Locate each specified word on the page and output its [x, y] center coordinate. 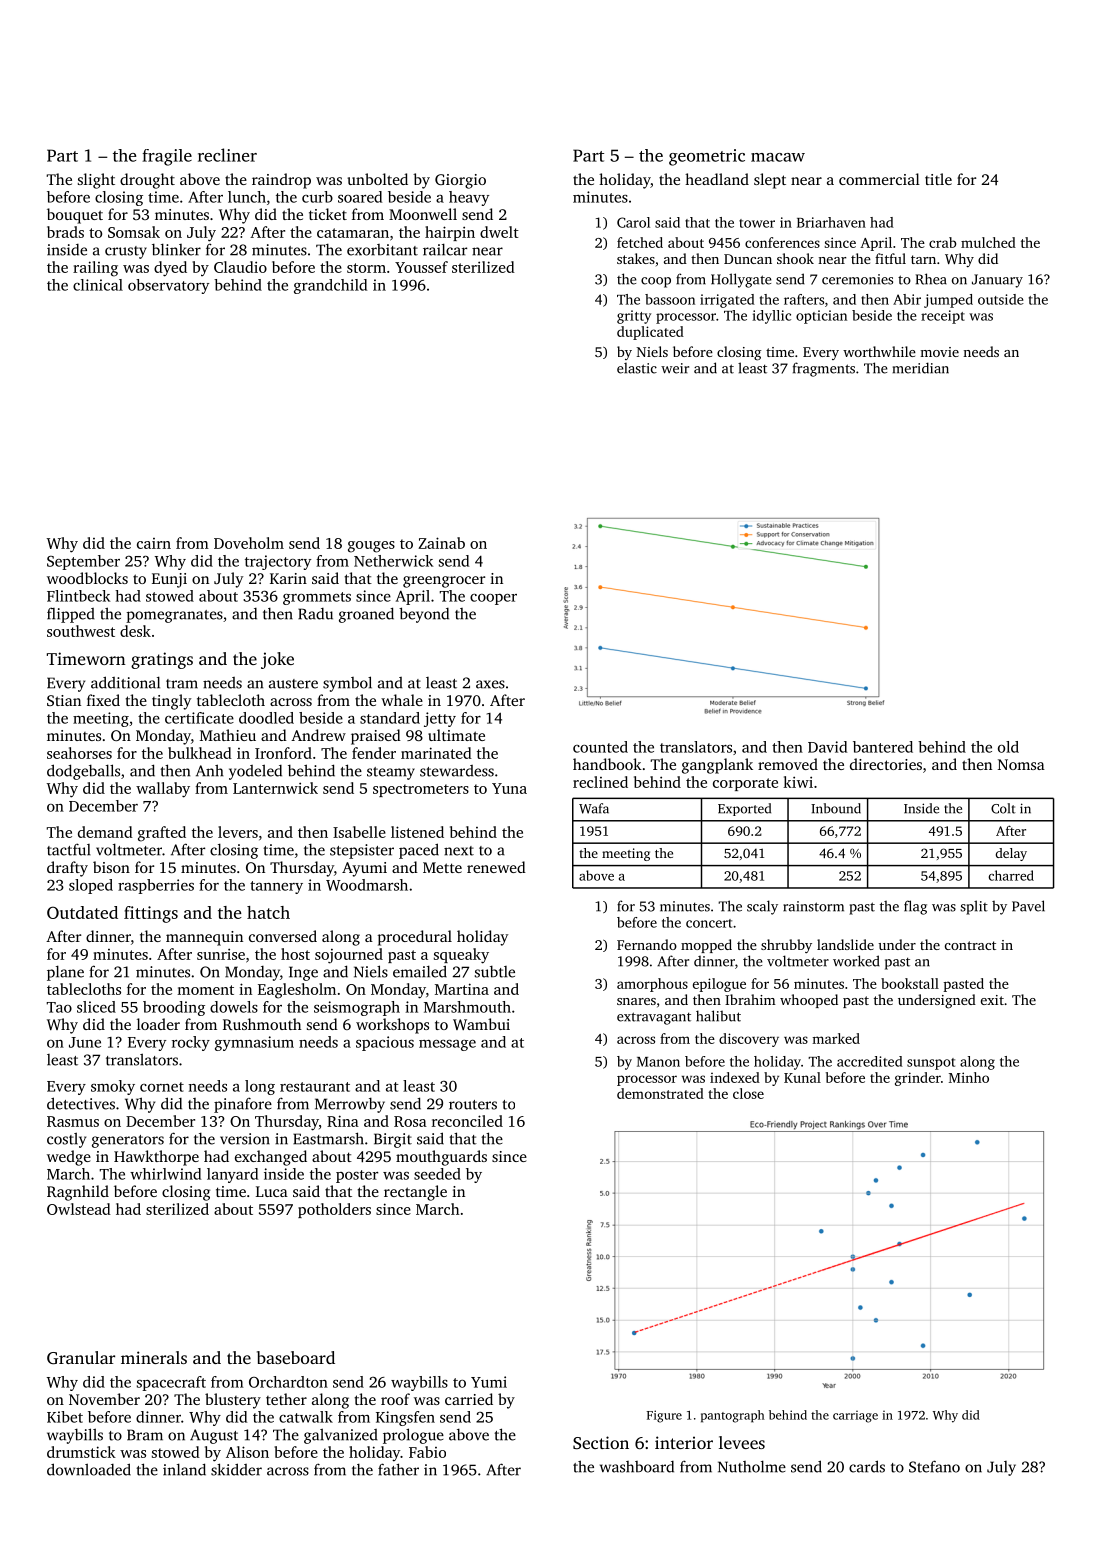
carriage [855, 1417]
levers [238, 832]
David [827, 747]
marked [836, 1038]
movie [939, 352]
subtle [495, 972]
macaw [778, 157]
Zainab [441, 543]
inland [184, 1469]
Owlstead [79, 1209]
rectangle [415, 1193]
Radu [315, 614]
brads [65, 232]
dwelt [499, 232]
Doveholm [249, 543]
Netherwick [393, 561]
